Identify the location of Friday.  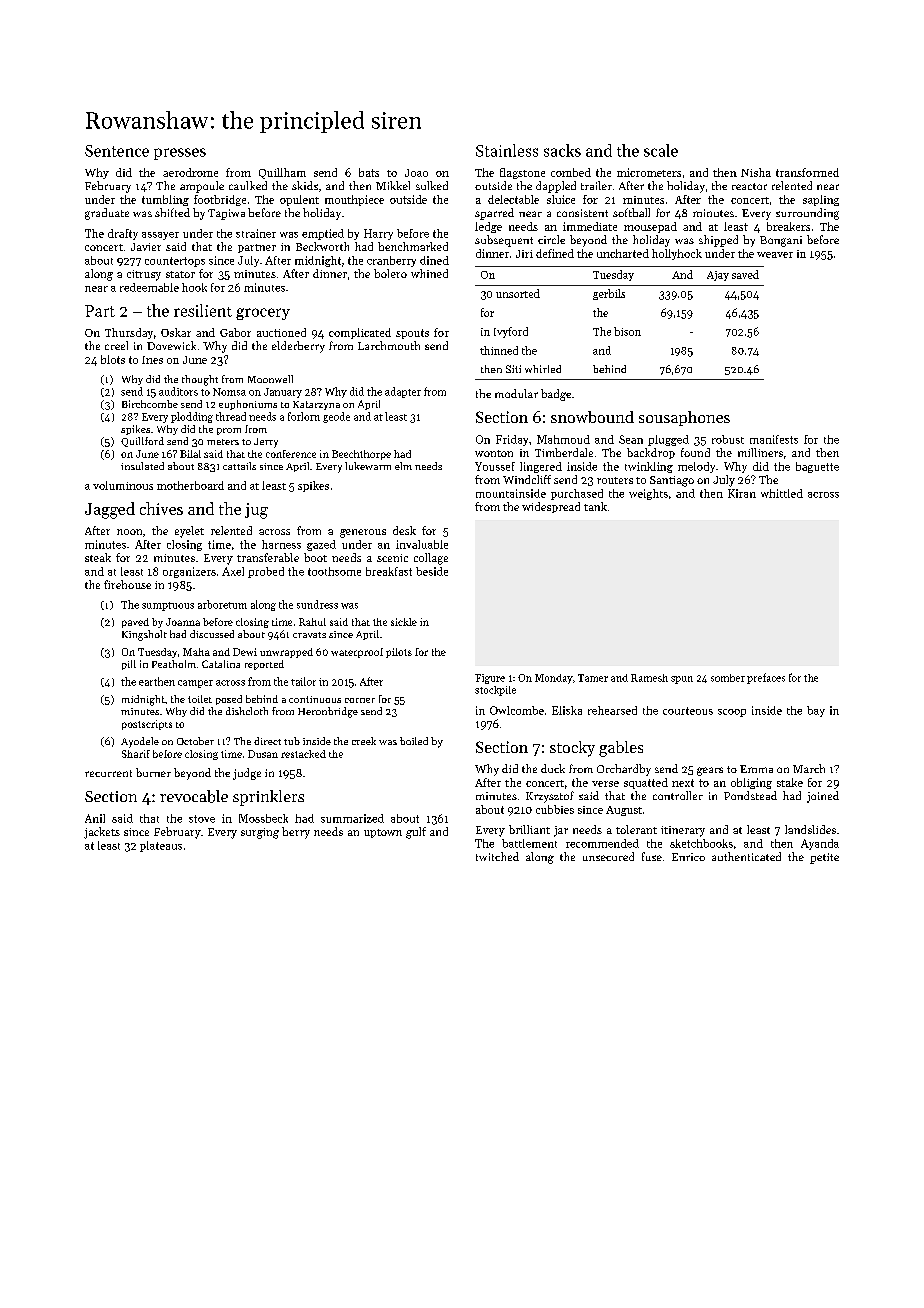
(512, 440).
